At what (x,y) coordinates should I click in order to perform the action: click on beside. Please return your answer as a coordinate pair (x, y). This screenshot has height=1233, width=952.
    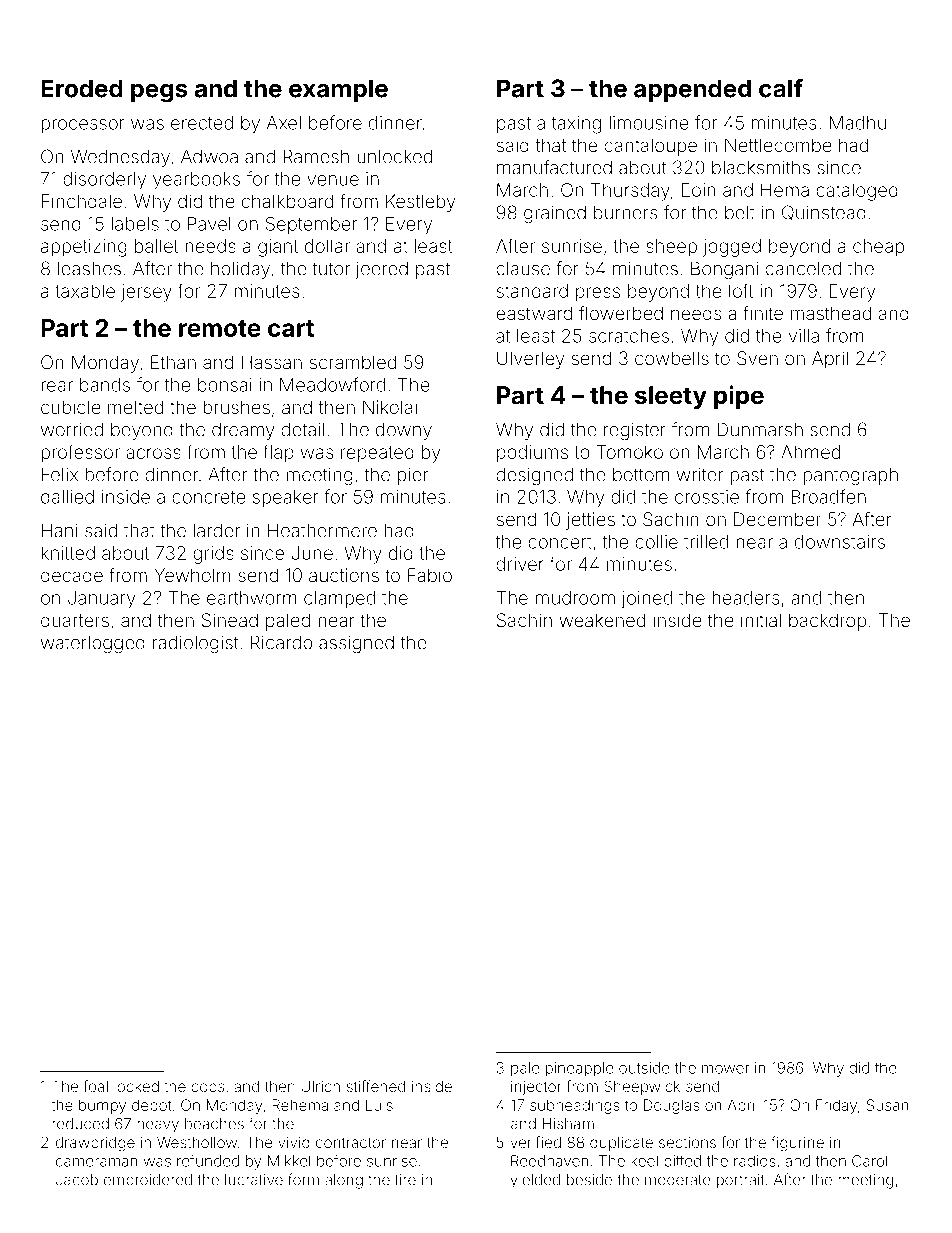
    Looking at the image, I should click on (589, 1180).
